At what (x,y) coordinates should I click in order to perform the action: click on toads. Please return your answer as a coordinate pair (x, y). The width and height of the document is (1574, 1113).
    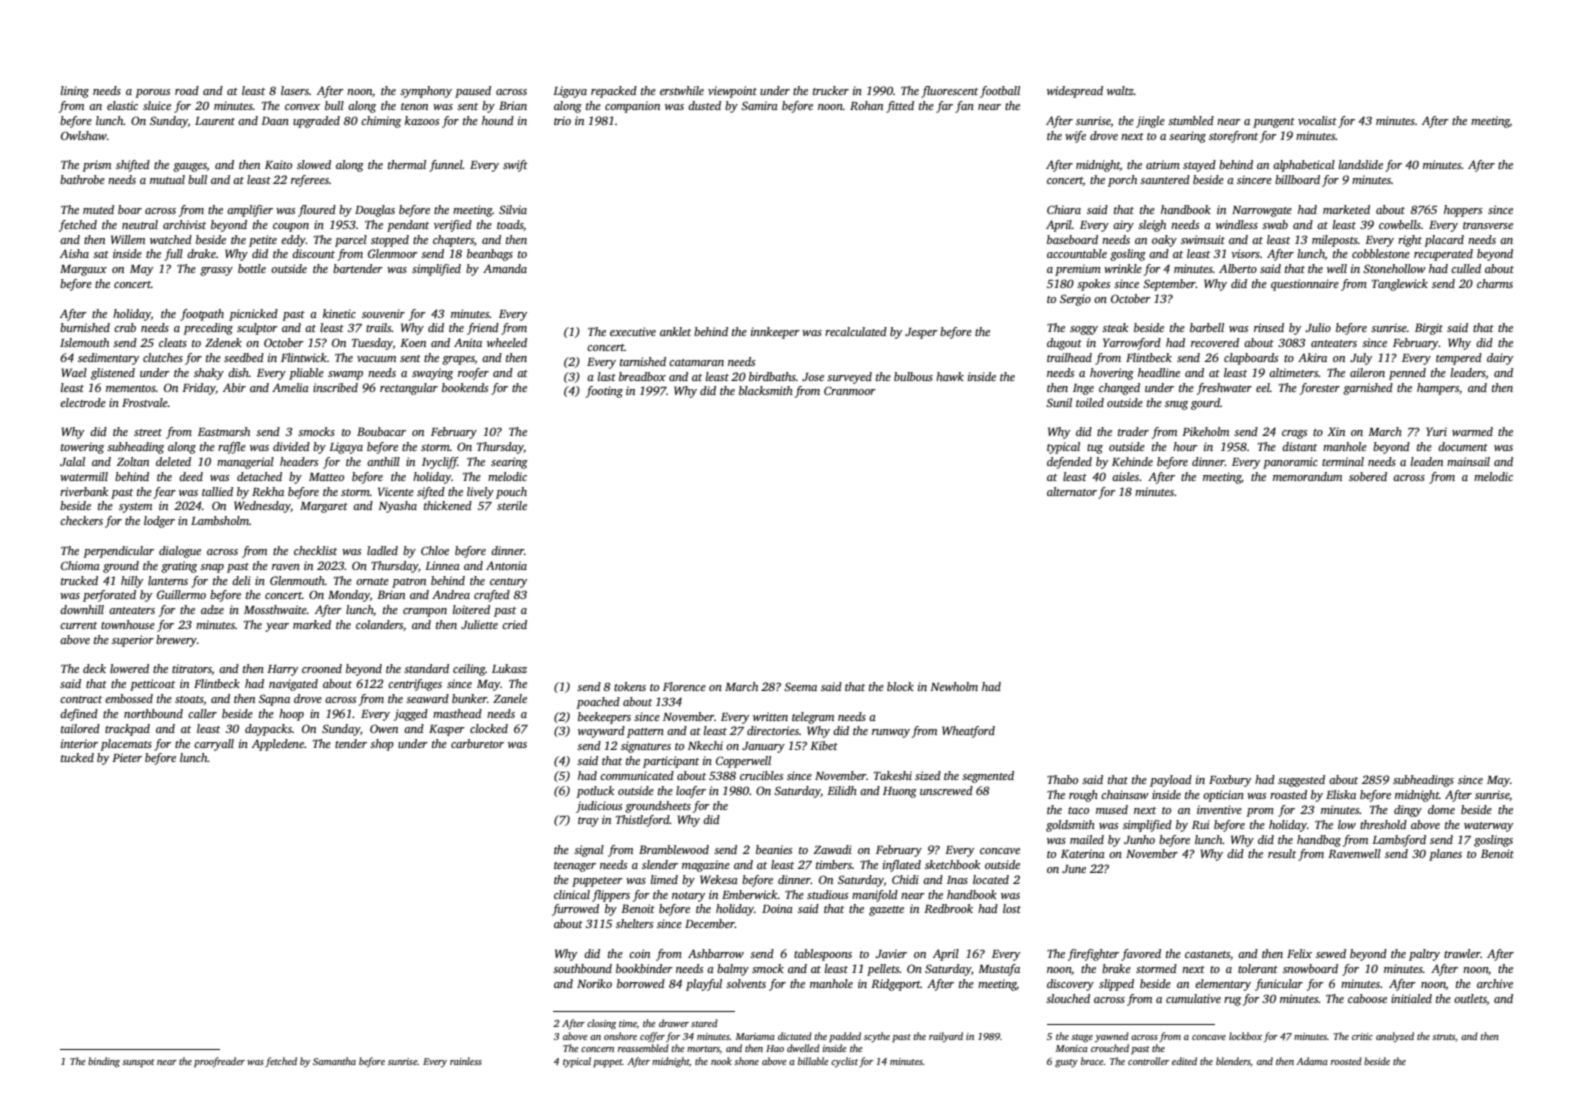
    Looking at the image, I should click on (510, 224).
